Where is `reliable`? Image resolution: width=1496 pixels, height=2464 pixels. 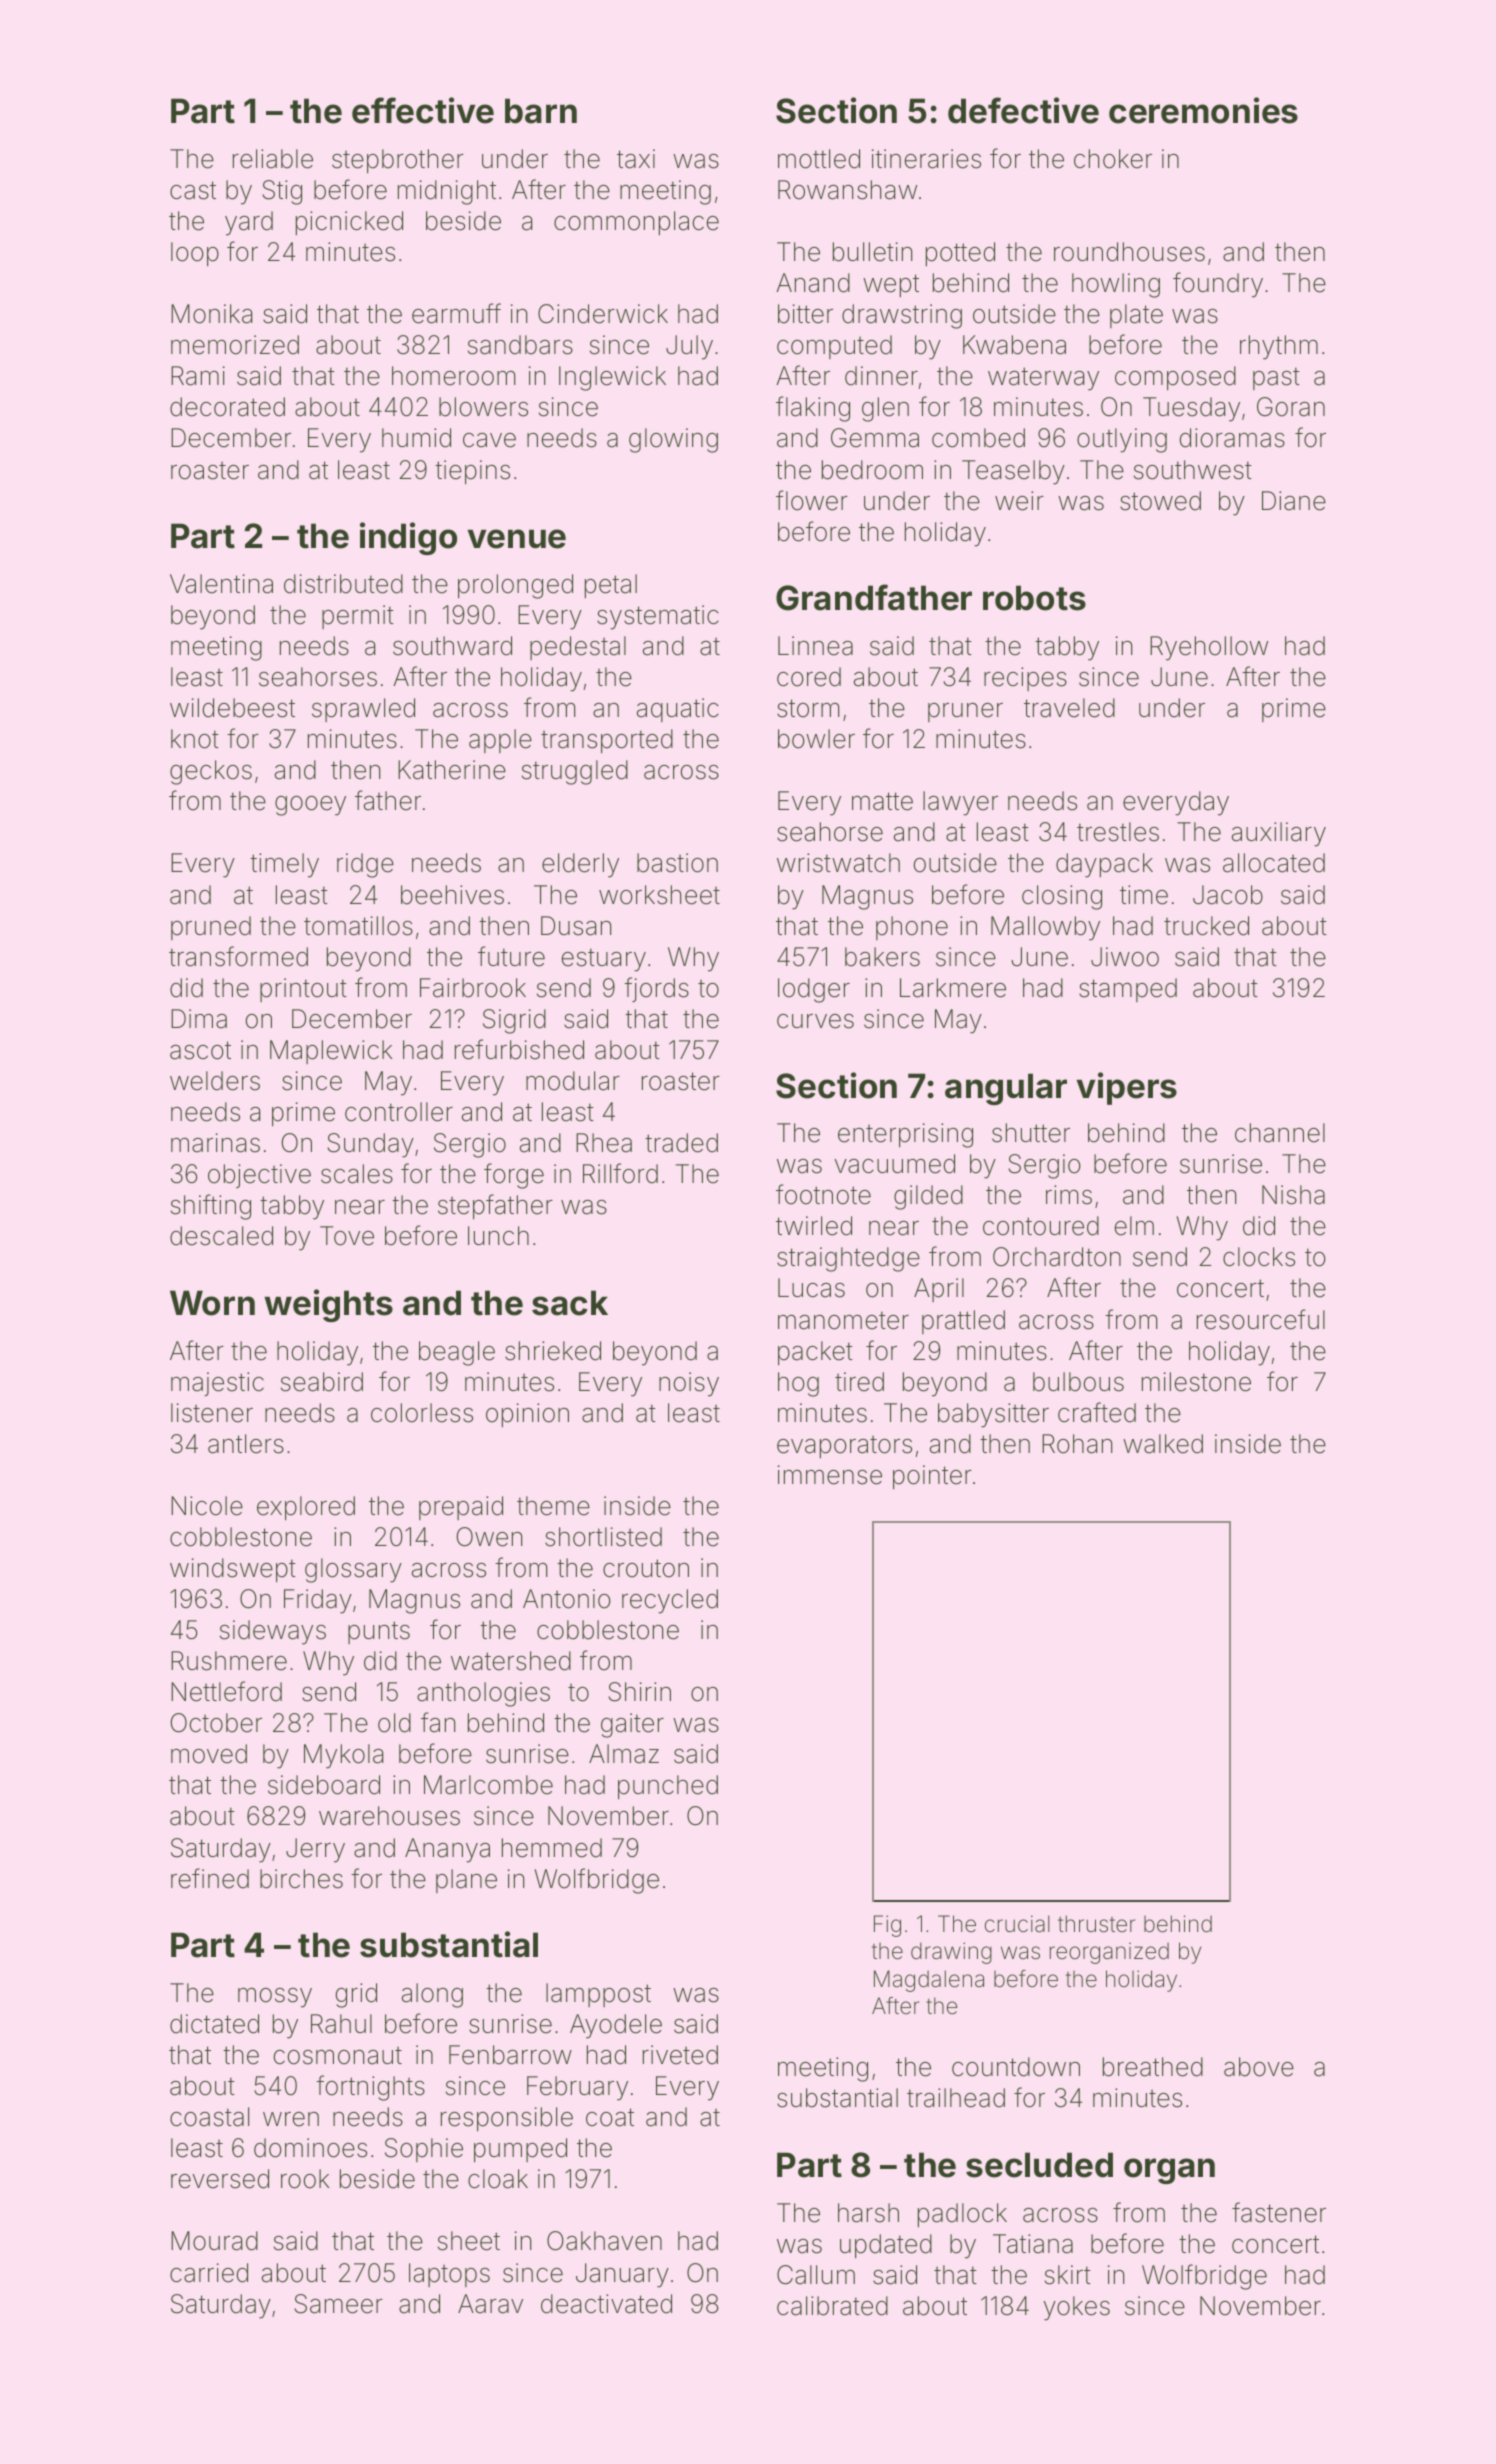 reliable is located at coordinates (273, 159).
